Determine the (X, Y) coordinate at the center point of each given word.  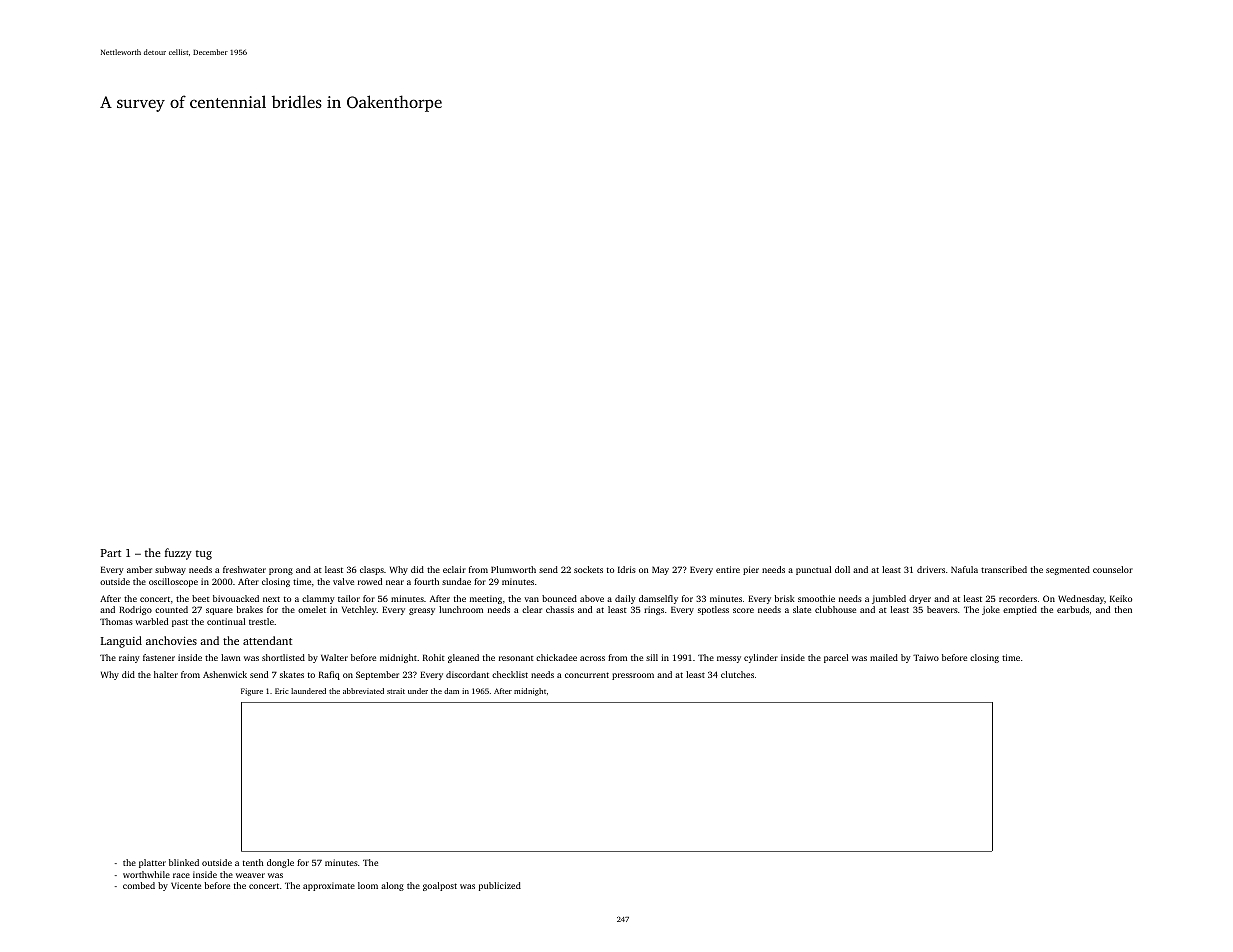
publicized (500, 886)
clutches (737, 674)
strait (396, 691)
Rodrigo (135, 610)
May (660, 570)
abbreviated (363, 691)
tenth (253, 862)
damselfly (658, 599)
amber (139, 569)
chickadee (556, 657)
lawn (231, 657)
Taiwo (926, 657)
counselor (1113, 569)
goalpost (440, 886)
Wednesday (1081, 599)
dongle (280, 863)
